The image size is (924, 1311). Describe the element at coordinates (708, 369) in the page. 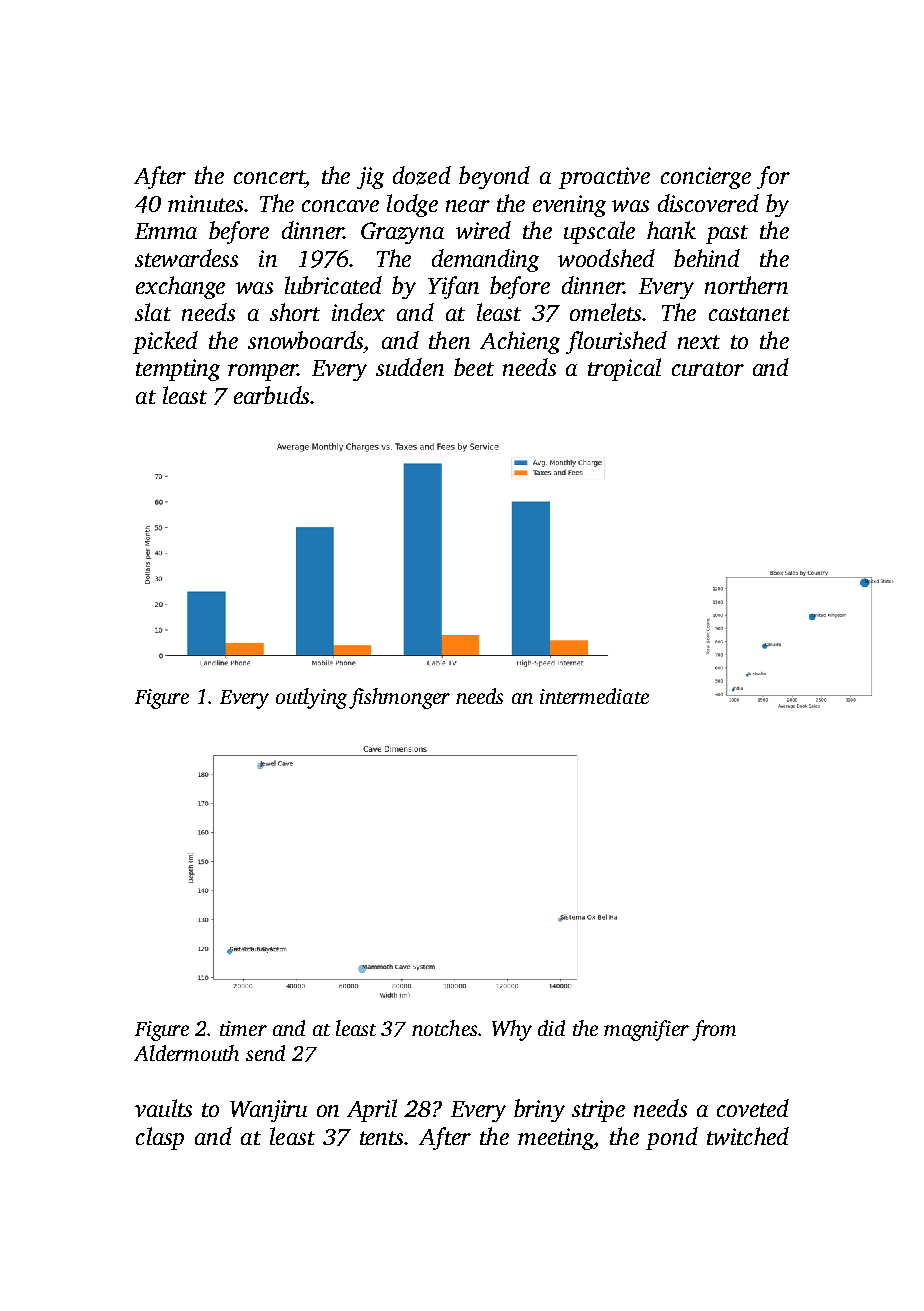

I see `curator` at that location.
